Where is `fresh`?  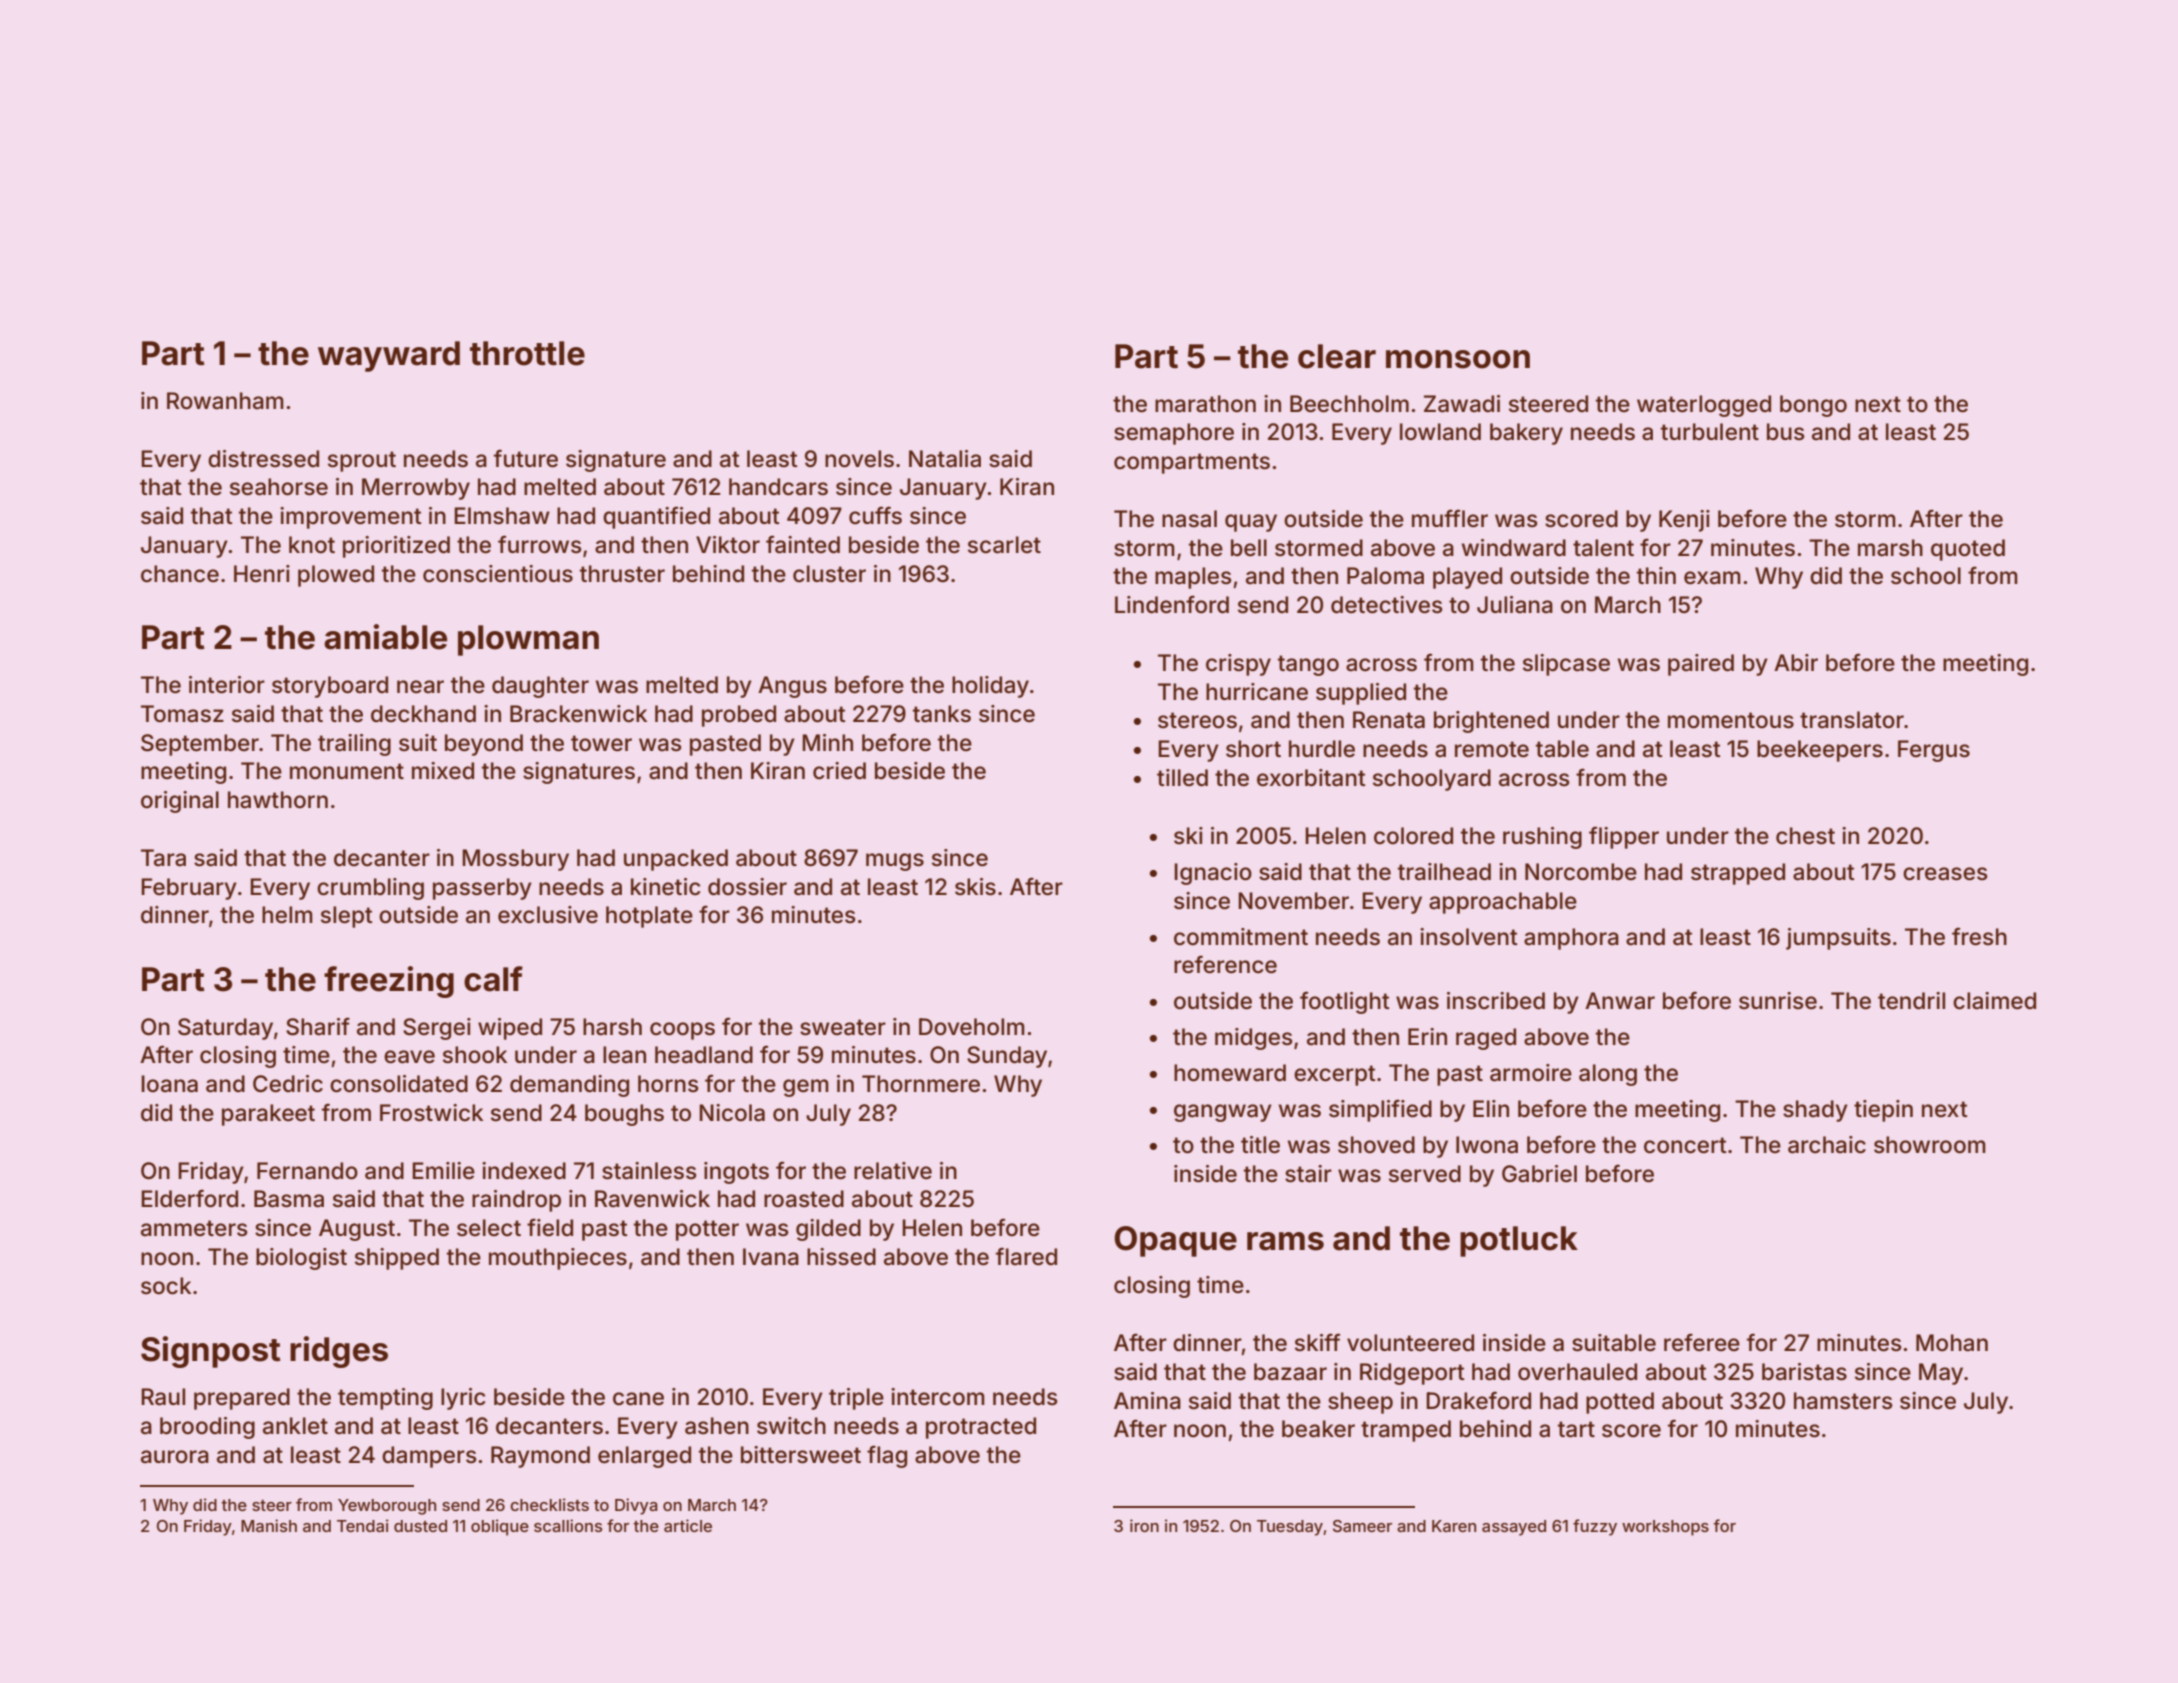
fresh is located at coordinates (1979, 936).
